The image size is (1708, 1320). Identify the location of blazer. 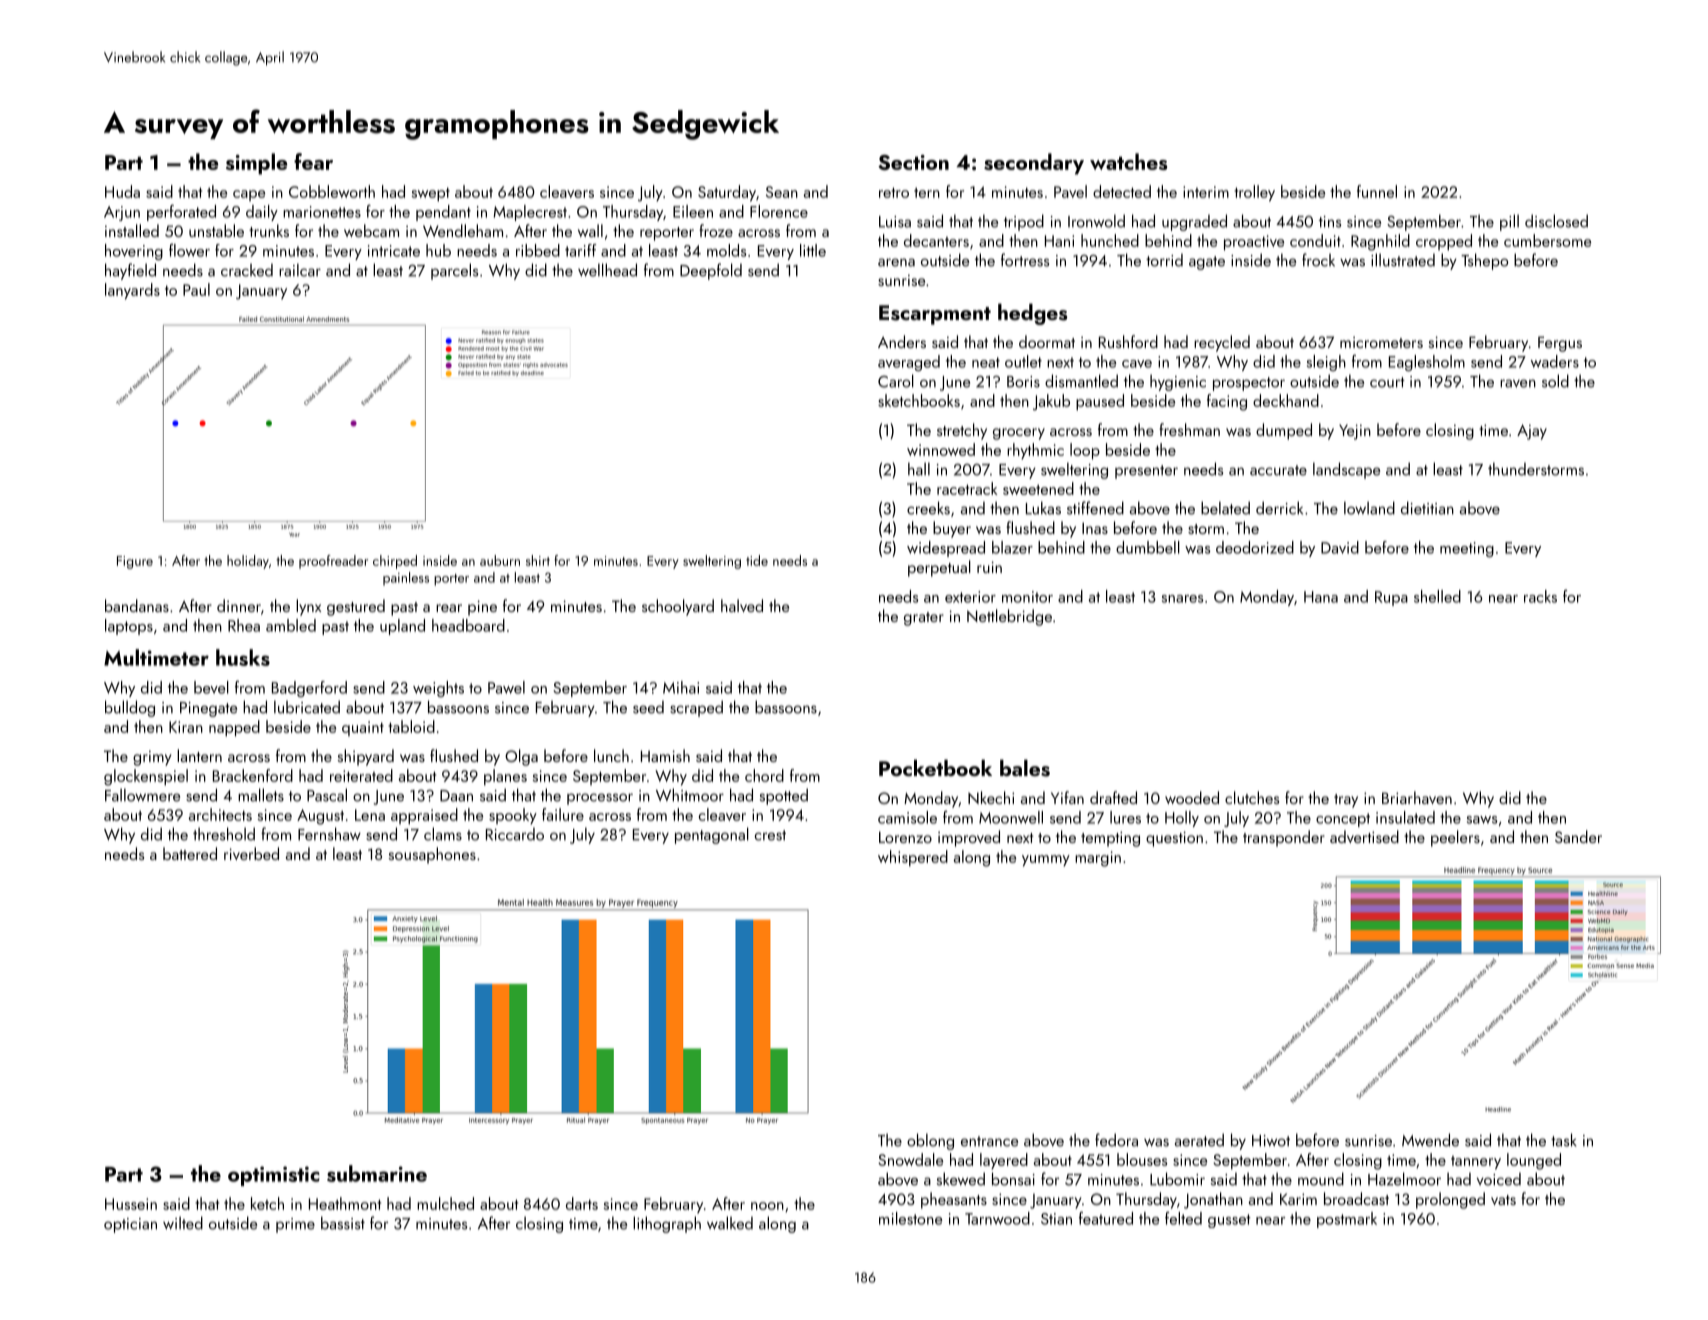
(1012, 547).
